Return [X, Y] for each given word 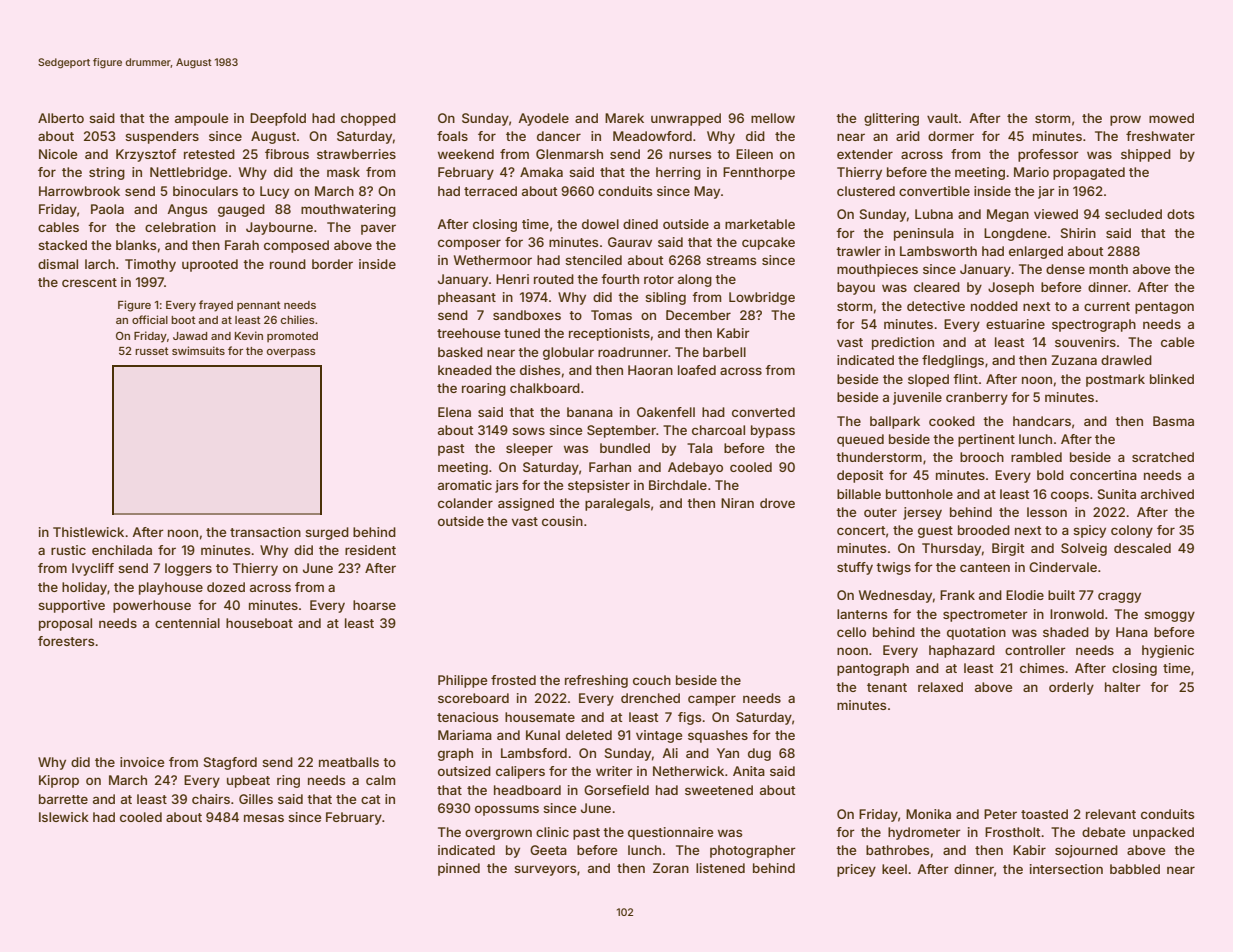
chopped [368, 119]
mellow [773, 118]
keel [894, 869]
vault [942, 118]
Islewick [64, 817]
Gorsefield [616, 790]
